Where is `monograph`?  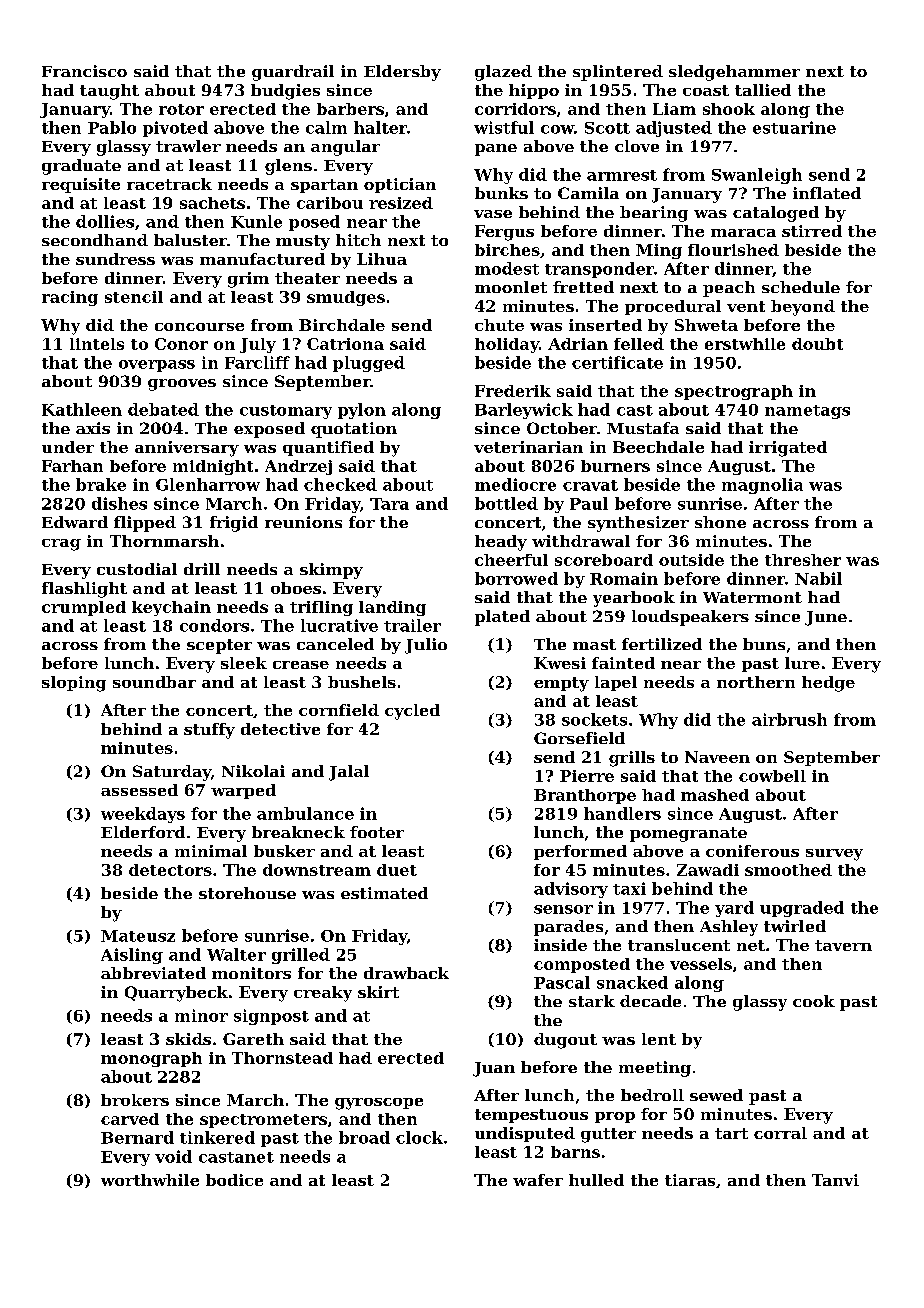 monograph is located at coordinates (151, 1059).
